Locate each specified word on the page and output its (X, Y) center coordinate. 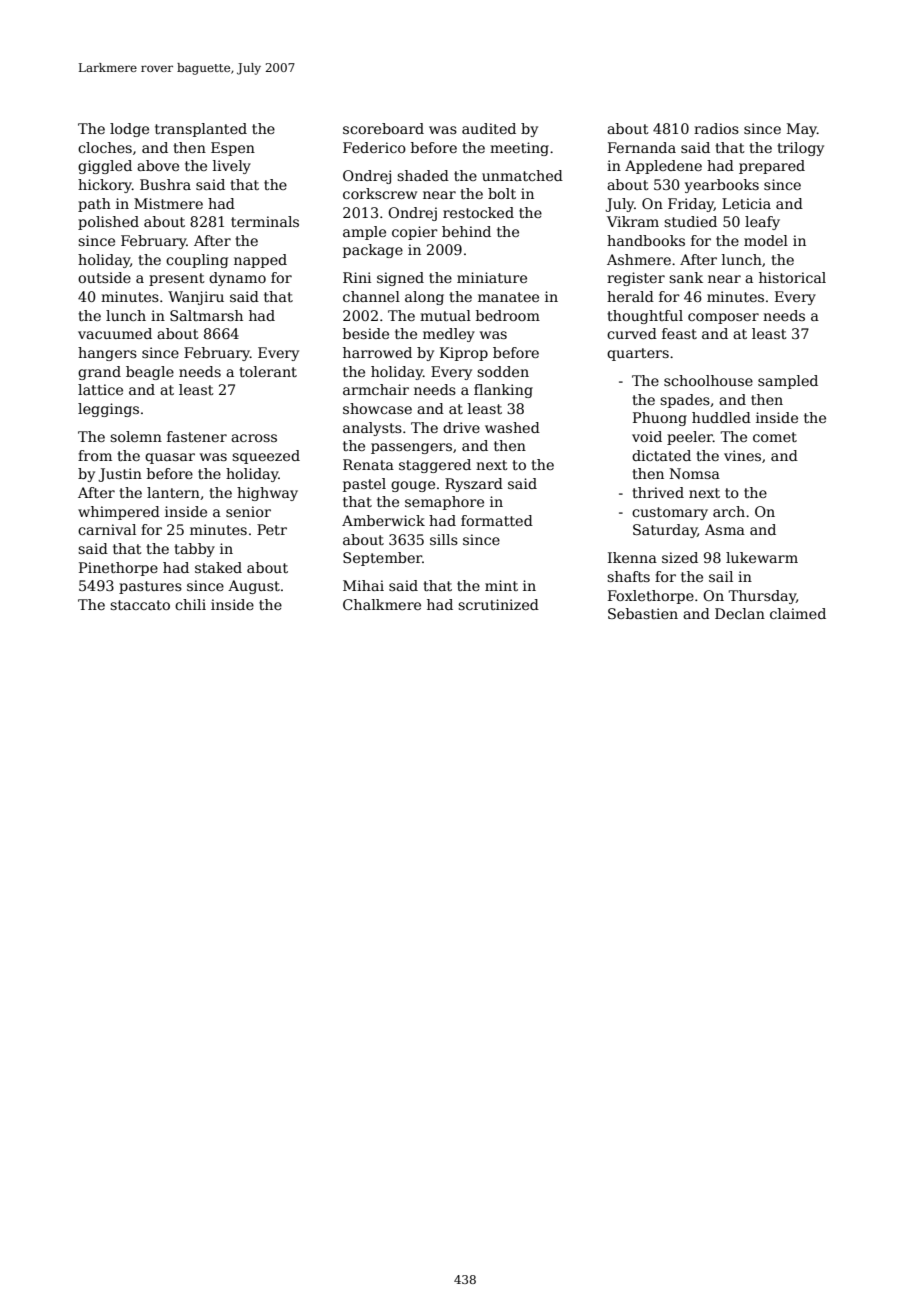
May (802, 130)
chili (190, 604)
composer (723, 318)
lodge (129, 130)
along (424, 298)
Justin (120, 475)
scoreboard (383, 128)
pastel (364, 485)
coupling (197, 261)
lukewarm (762, 557)
